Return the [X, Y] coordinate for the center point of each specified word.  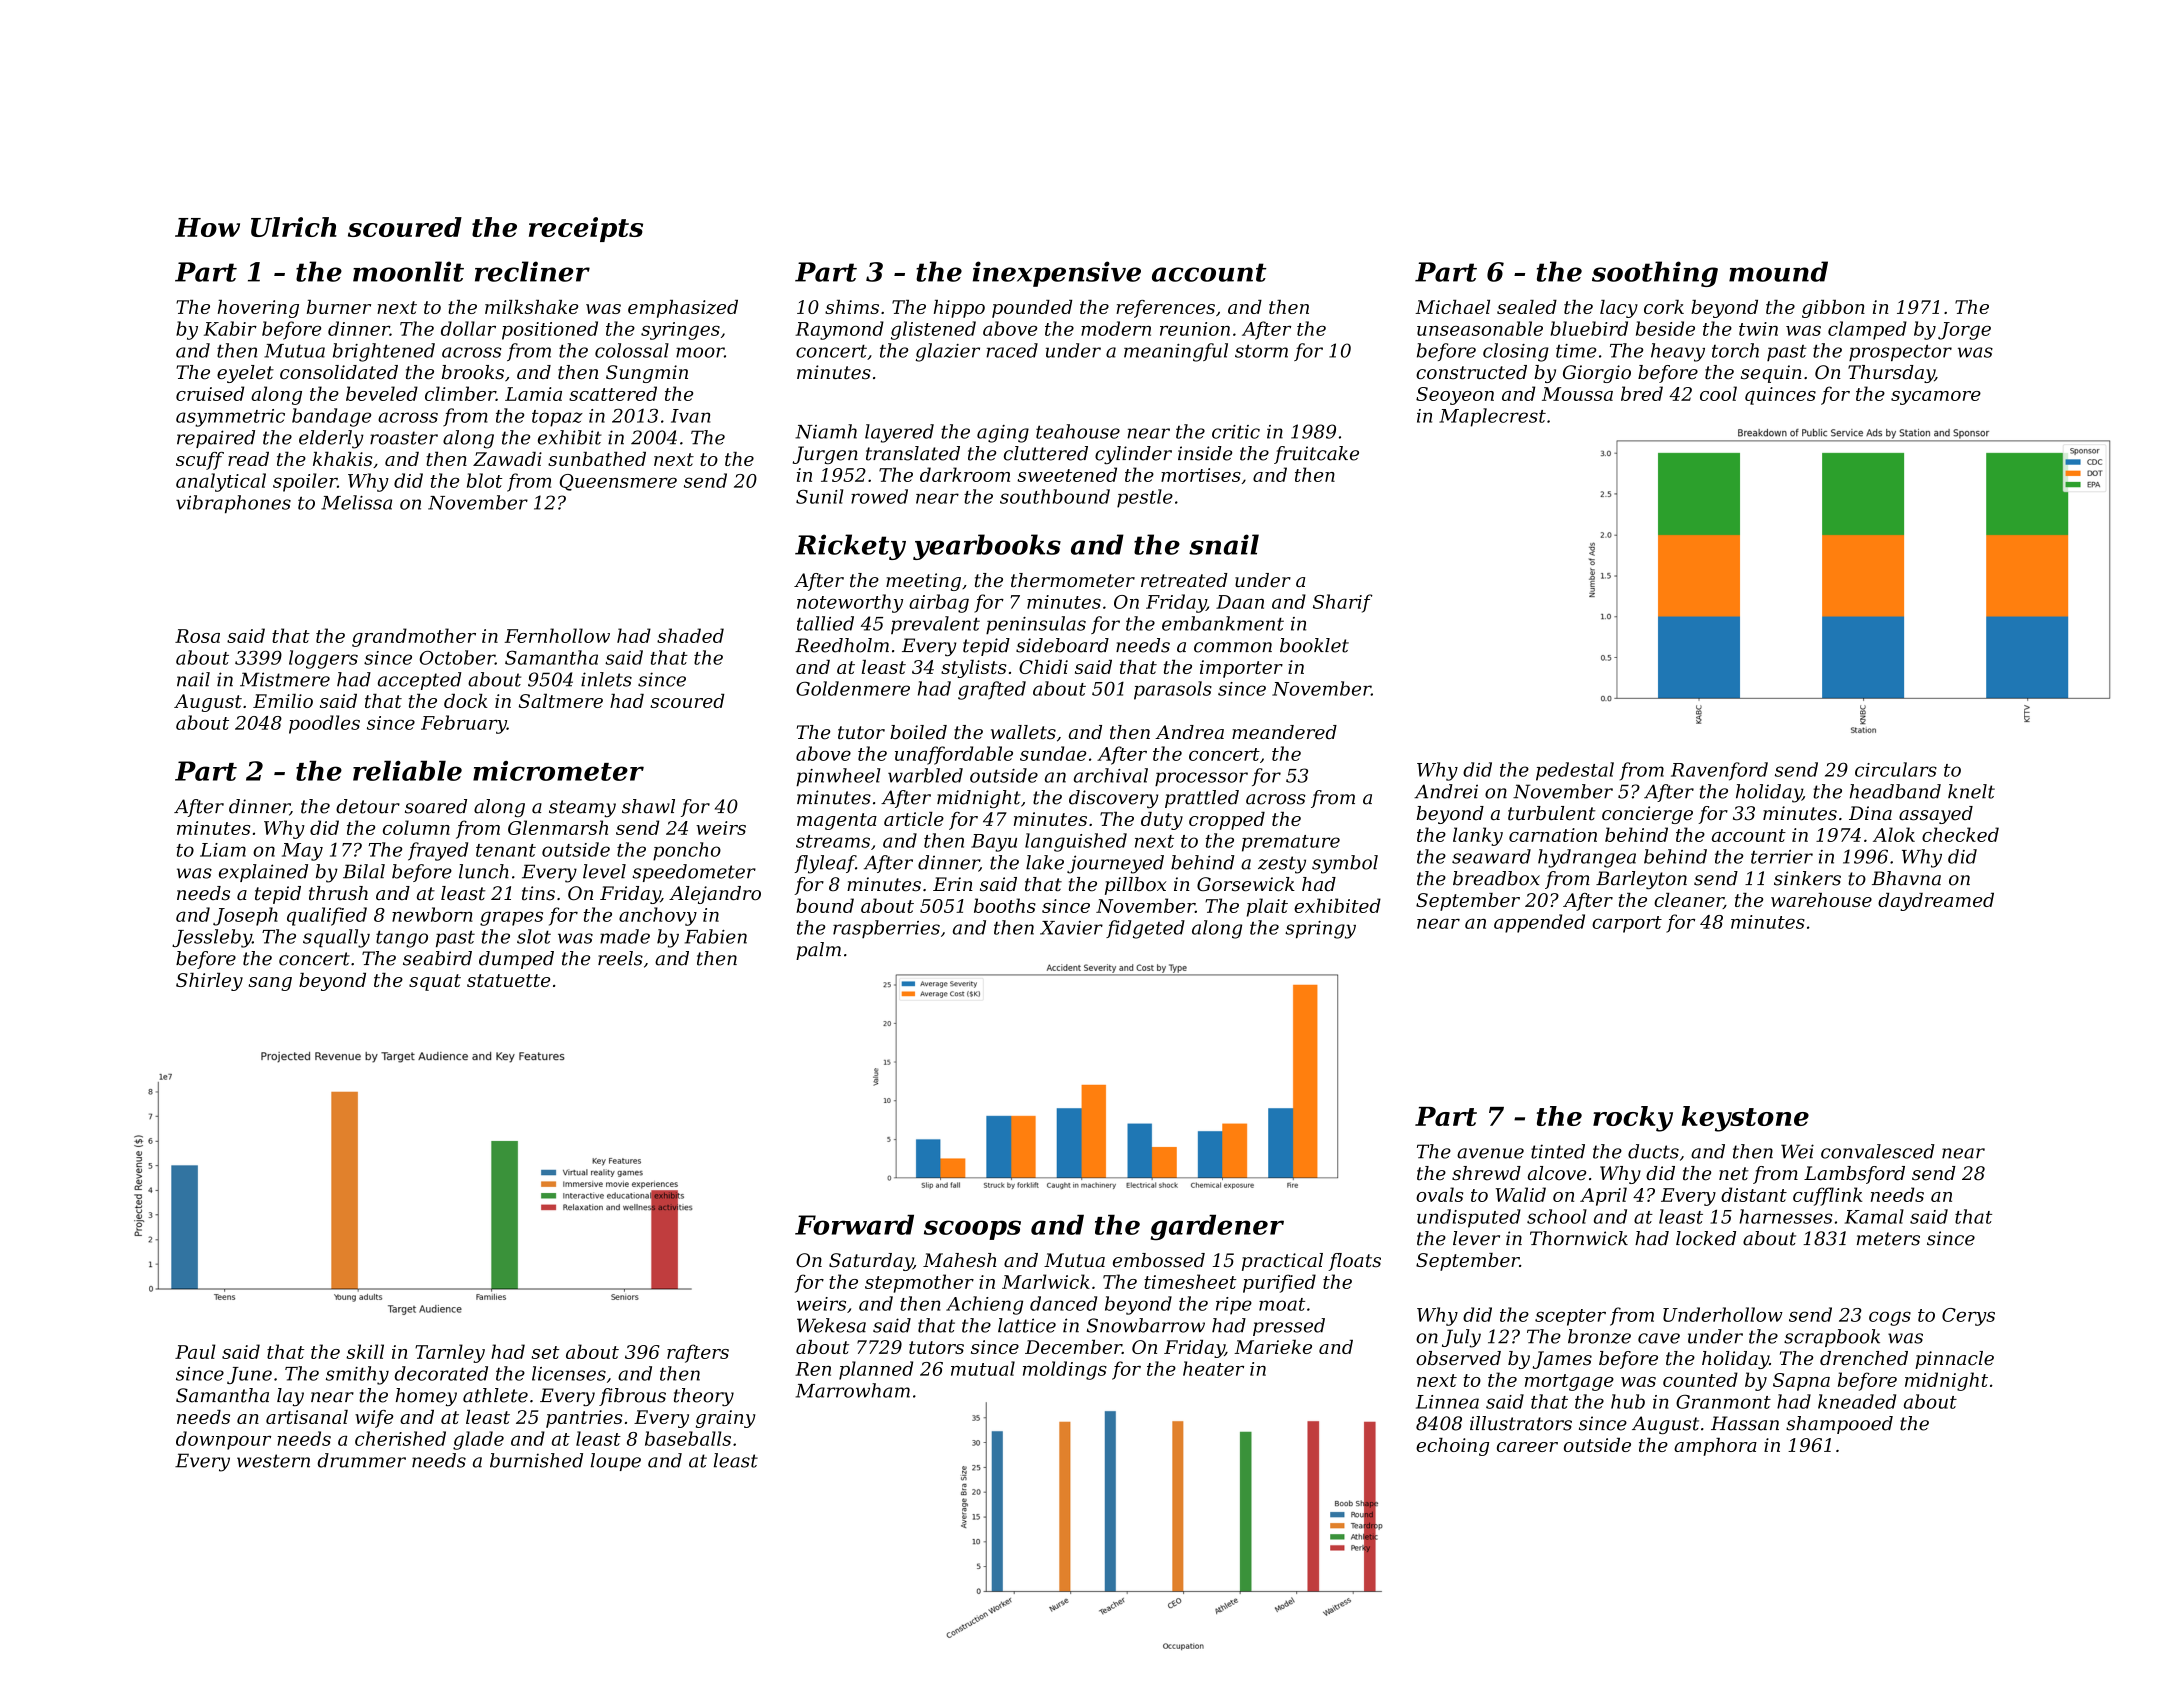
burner [339, 307]
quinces [1780, 396]
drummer [362, 1460]
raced [1012, 350]
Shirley [209, 982]
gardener [1217, 1228]
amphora [1715, 1447]
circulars [1896, 769]
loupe [616, 1462]
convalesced [1878, 1151]
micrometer [558, 771]
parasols [1173, 690]
